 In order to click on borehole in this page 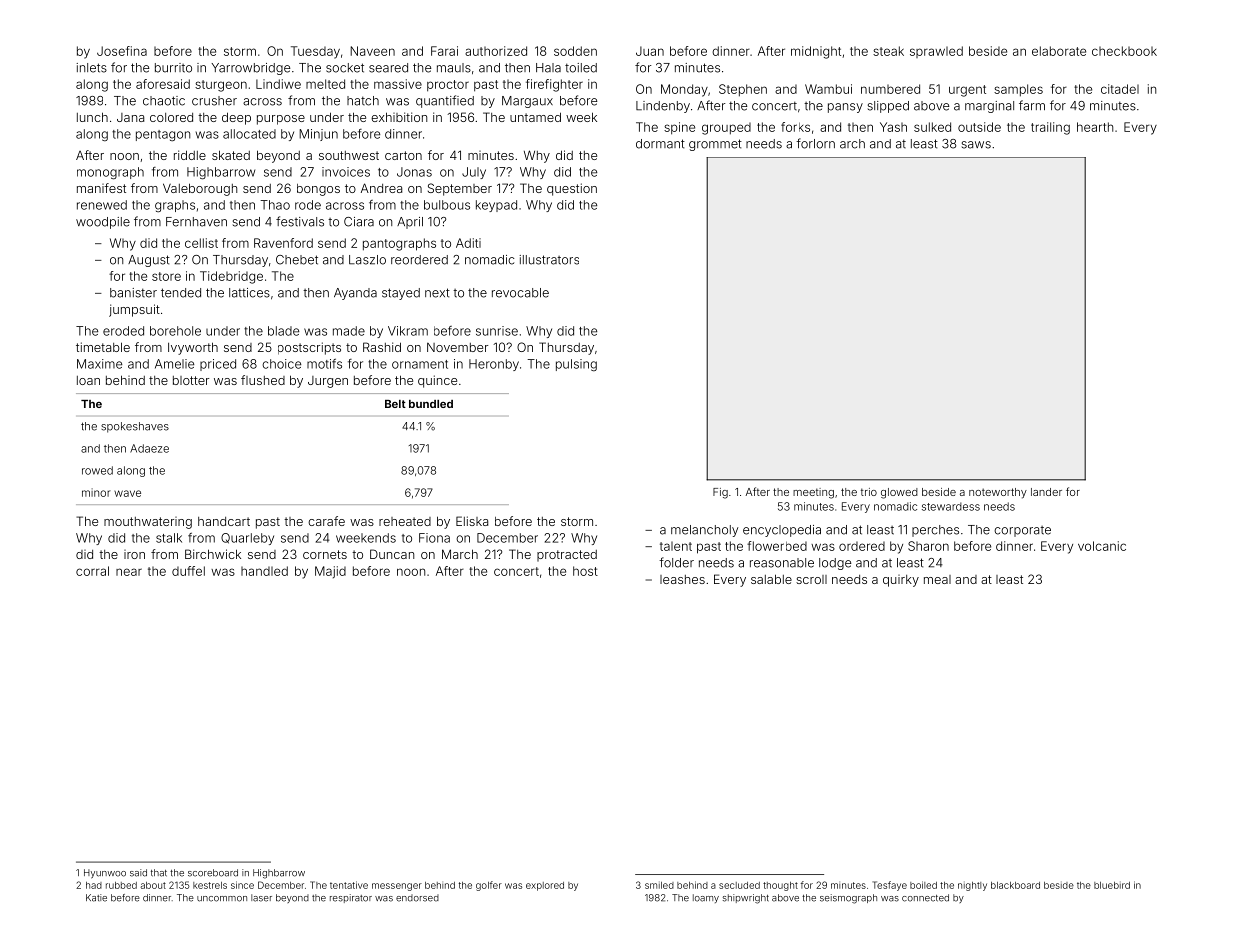, I will do `click(175, 331)`.
